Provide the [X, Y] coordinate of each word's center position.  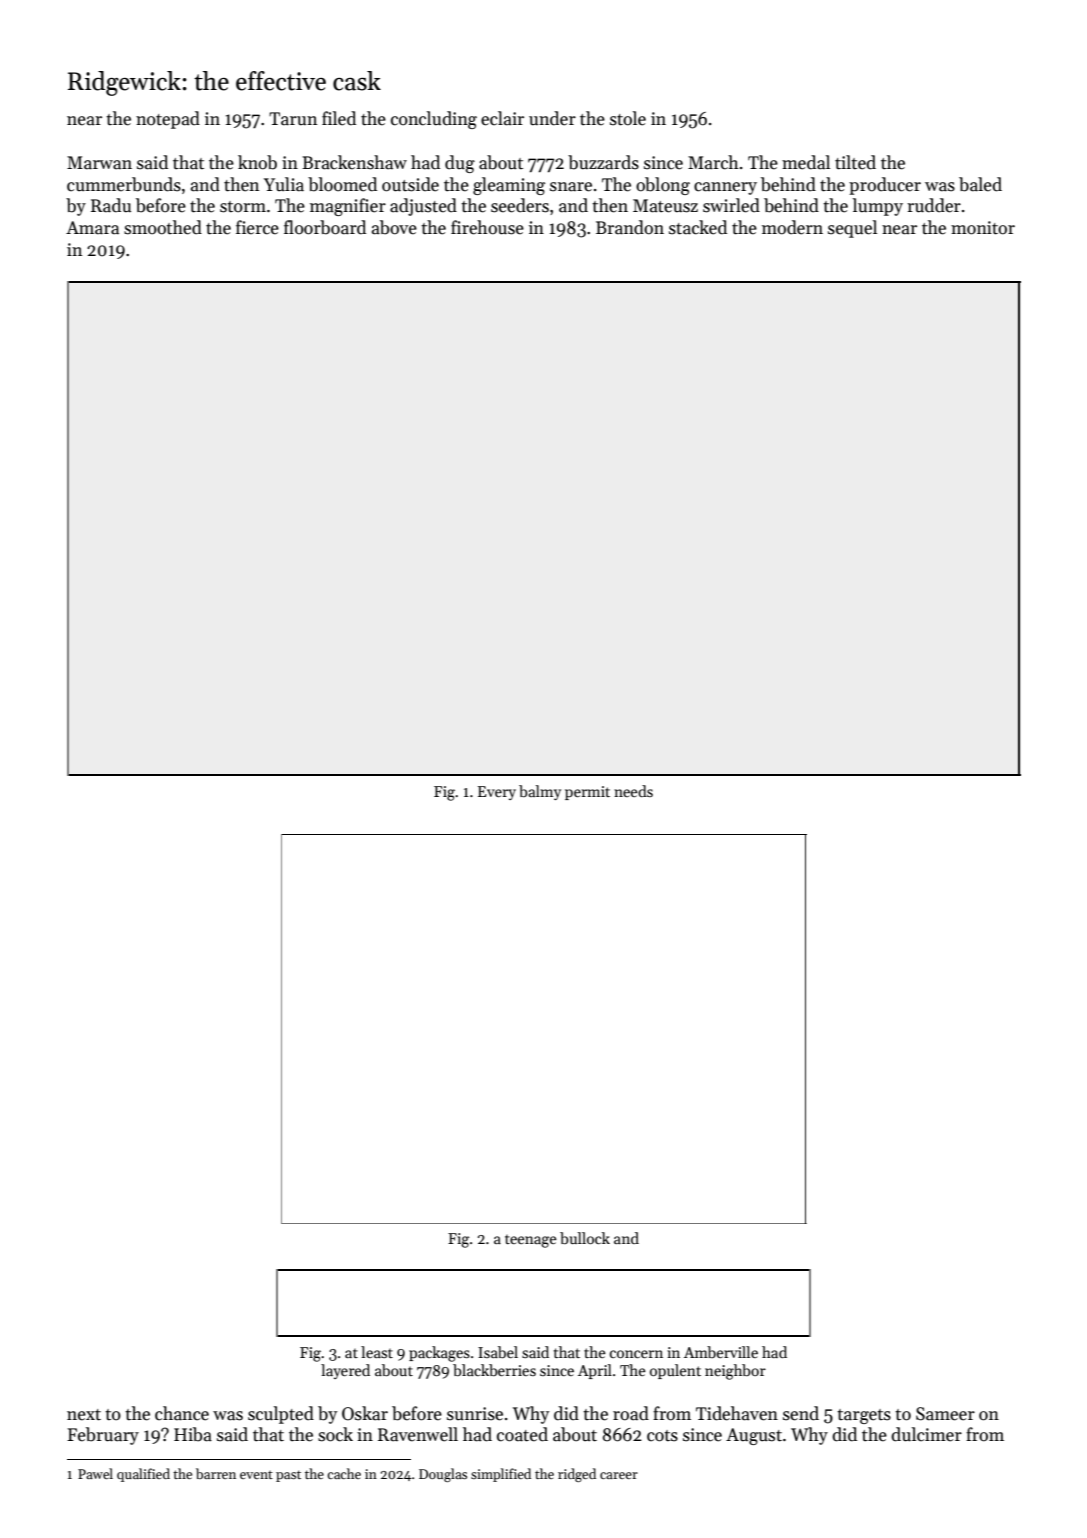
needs [633, 791]
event [256, 1475]
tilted [855, 162]
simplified [501, 1475]
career [619, 1475]
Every [497, 793]
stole [628, 118]
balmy [540, 792]
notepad [168, 120]
